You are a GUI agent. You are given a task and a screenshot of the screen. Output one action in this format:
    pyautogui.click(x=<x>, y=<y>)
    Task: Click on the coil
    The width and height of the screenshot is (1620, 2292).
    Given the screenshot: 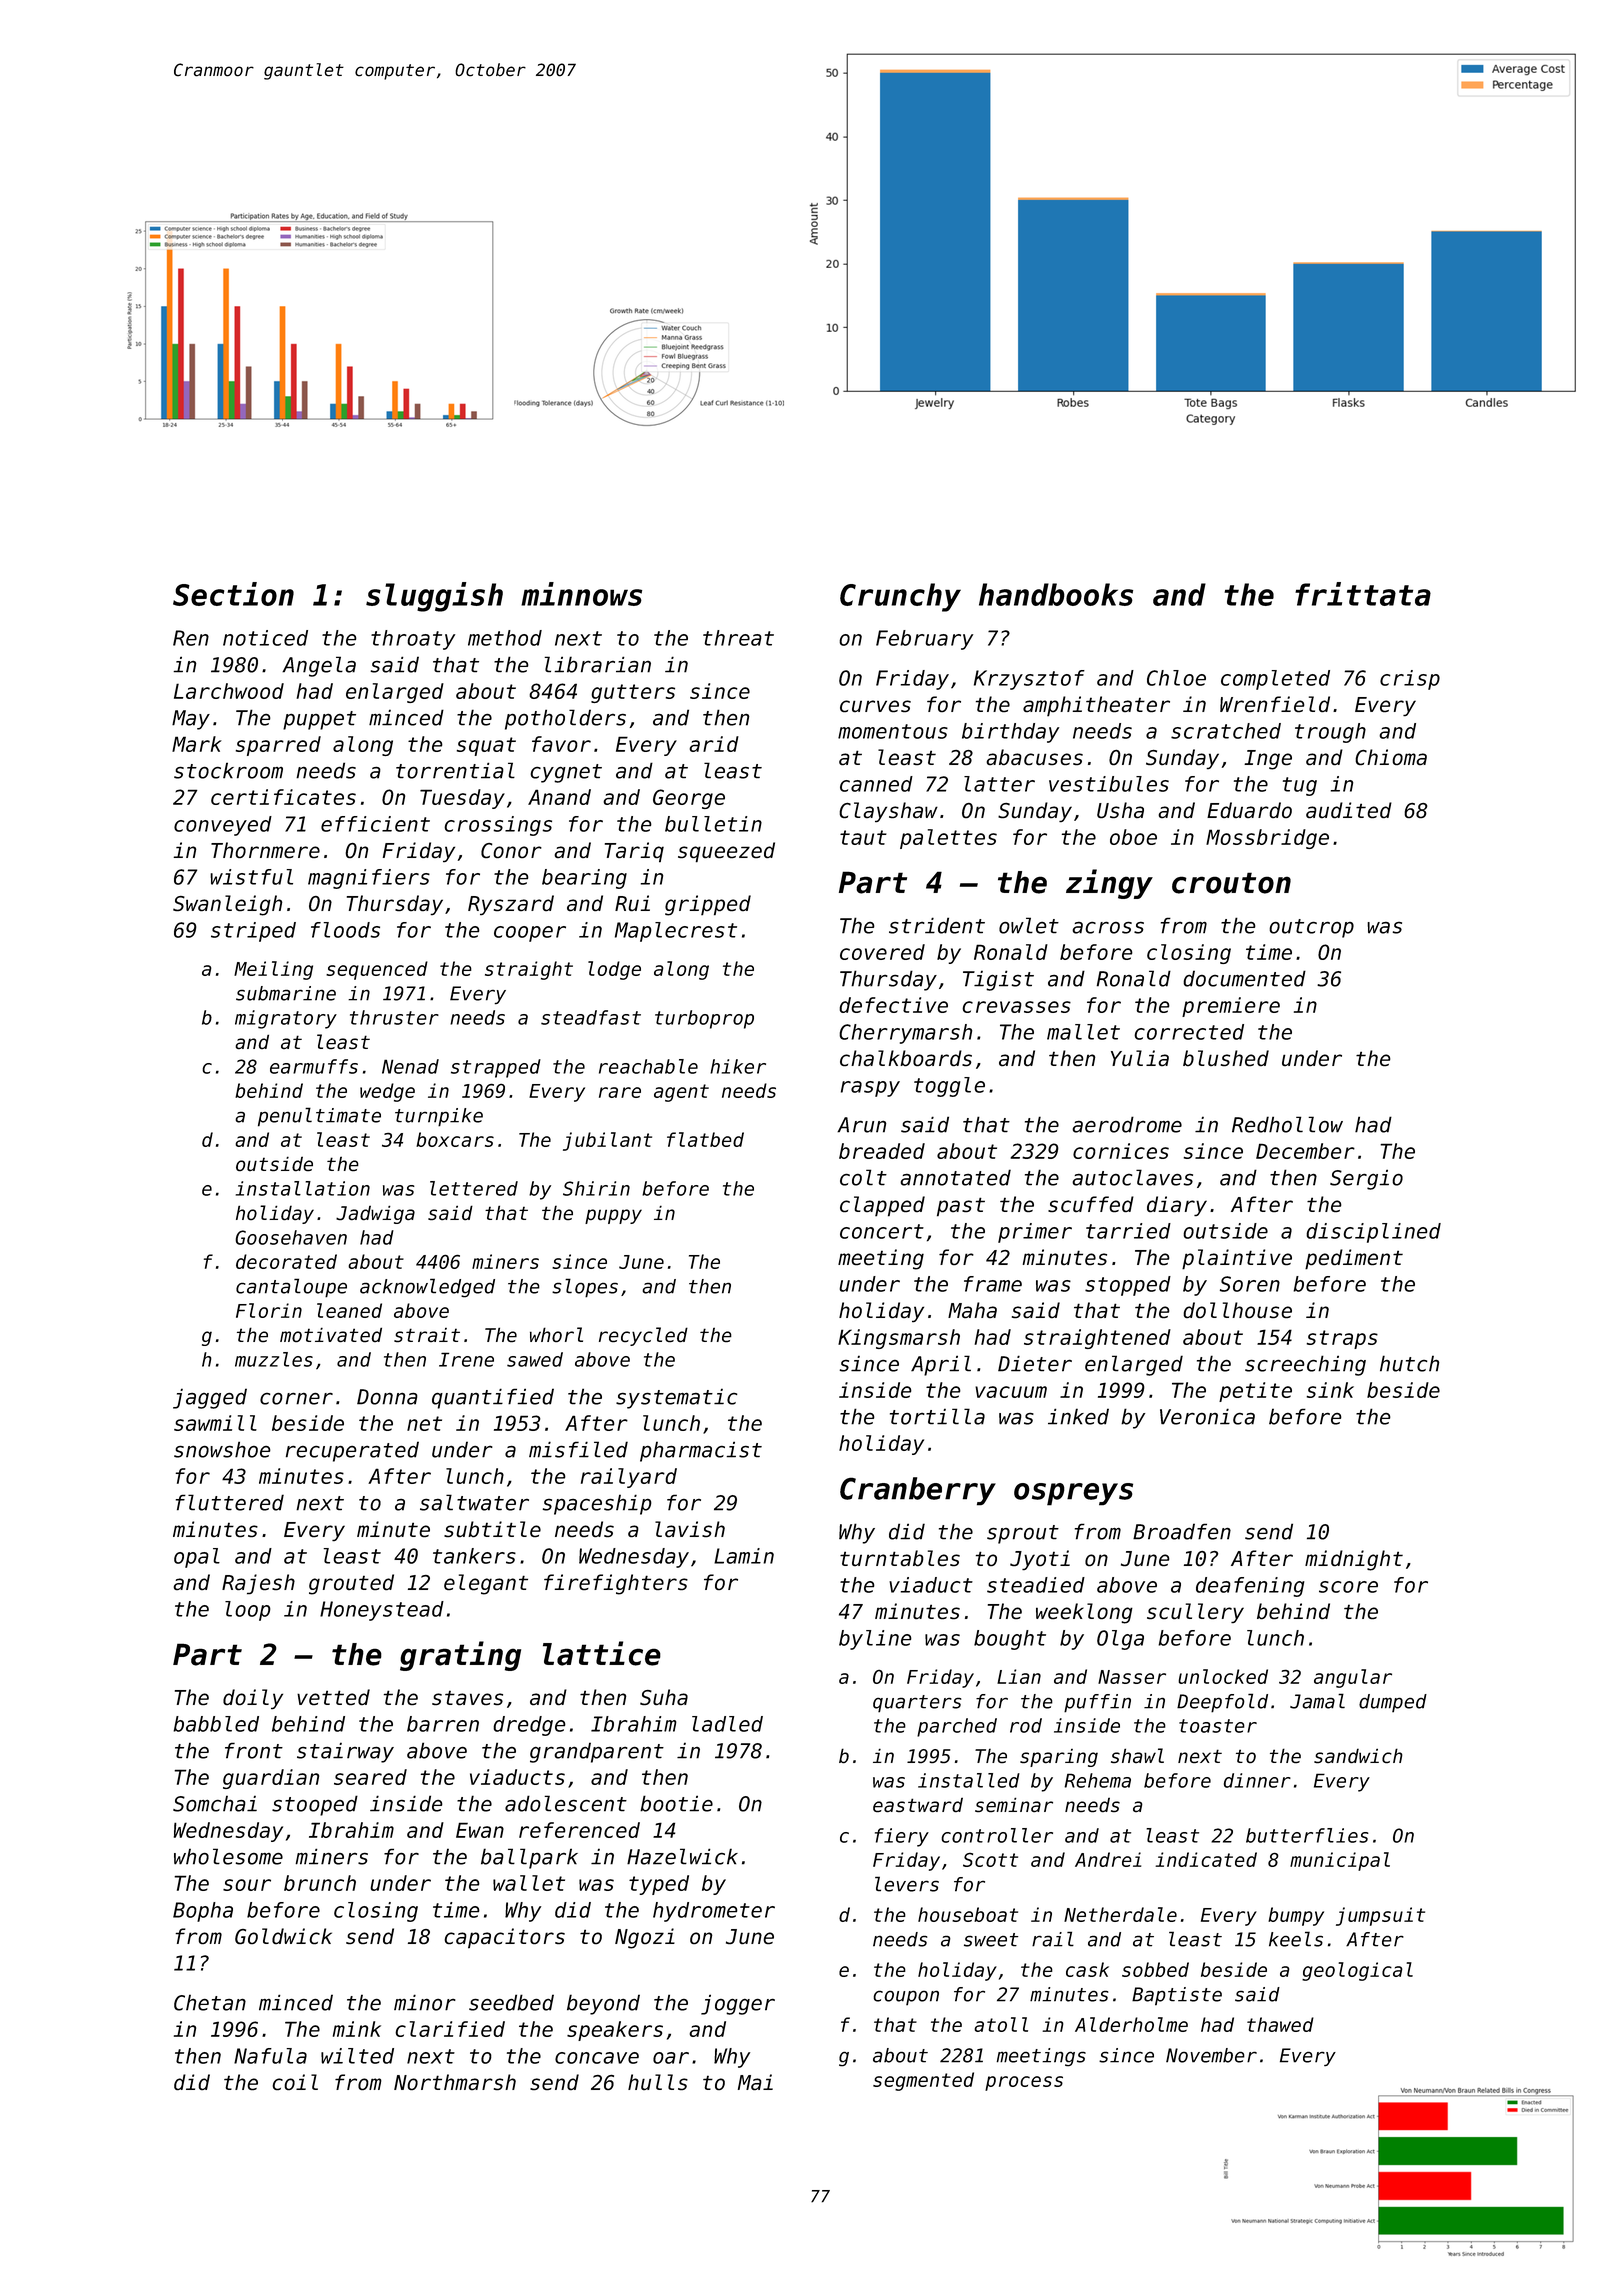 What is the action you would take?
    pyautogui.click(x=295, y=2082)
